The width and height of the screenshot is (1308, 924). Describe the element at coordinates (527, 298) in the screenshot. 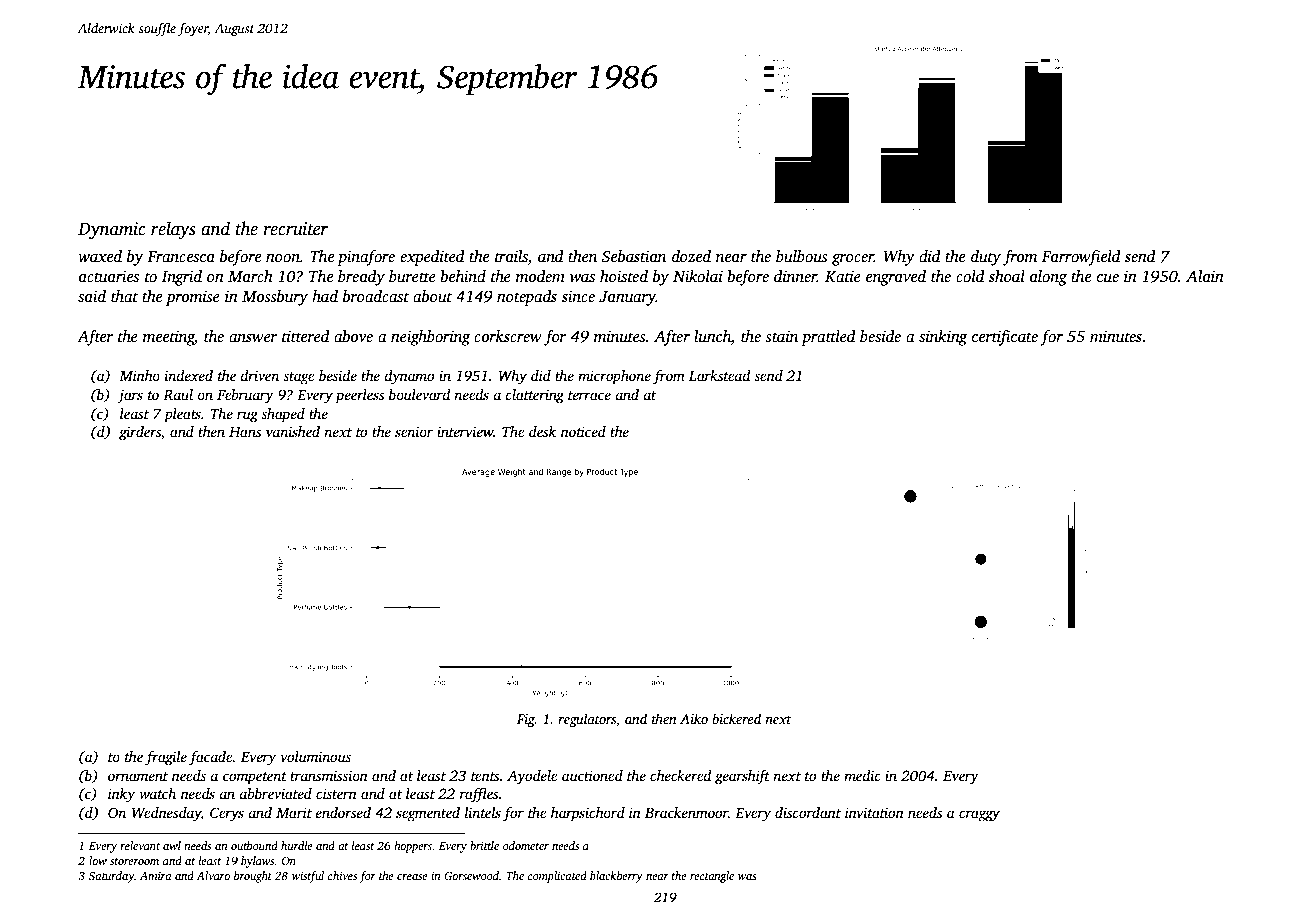

I see `notepads` at that location.
